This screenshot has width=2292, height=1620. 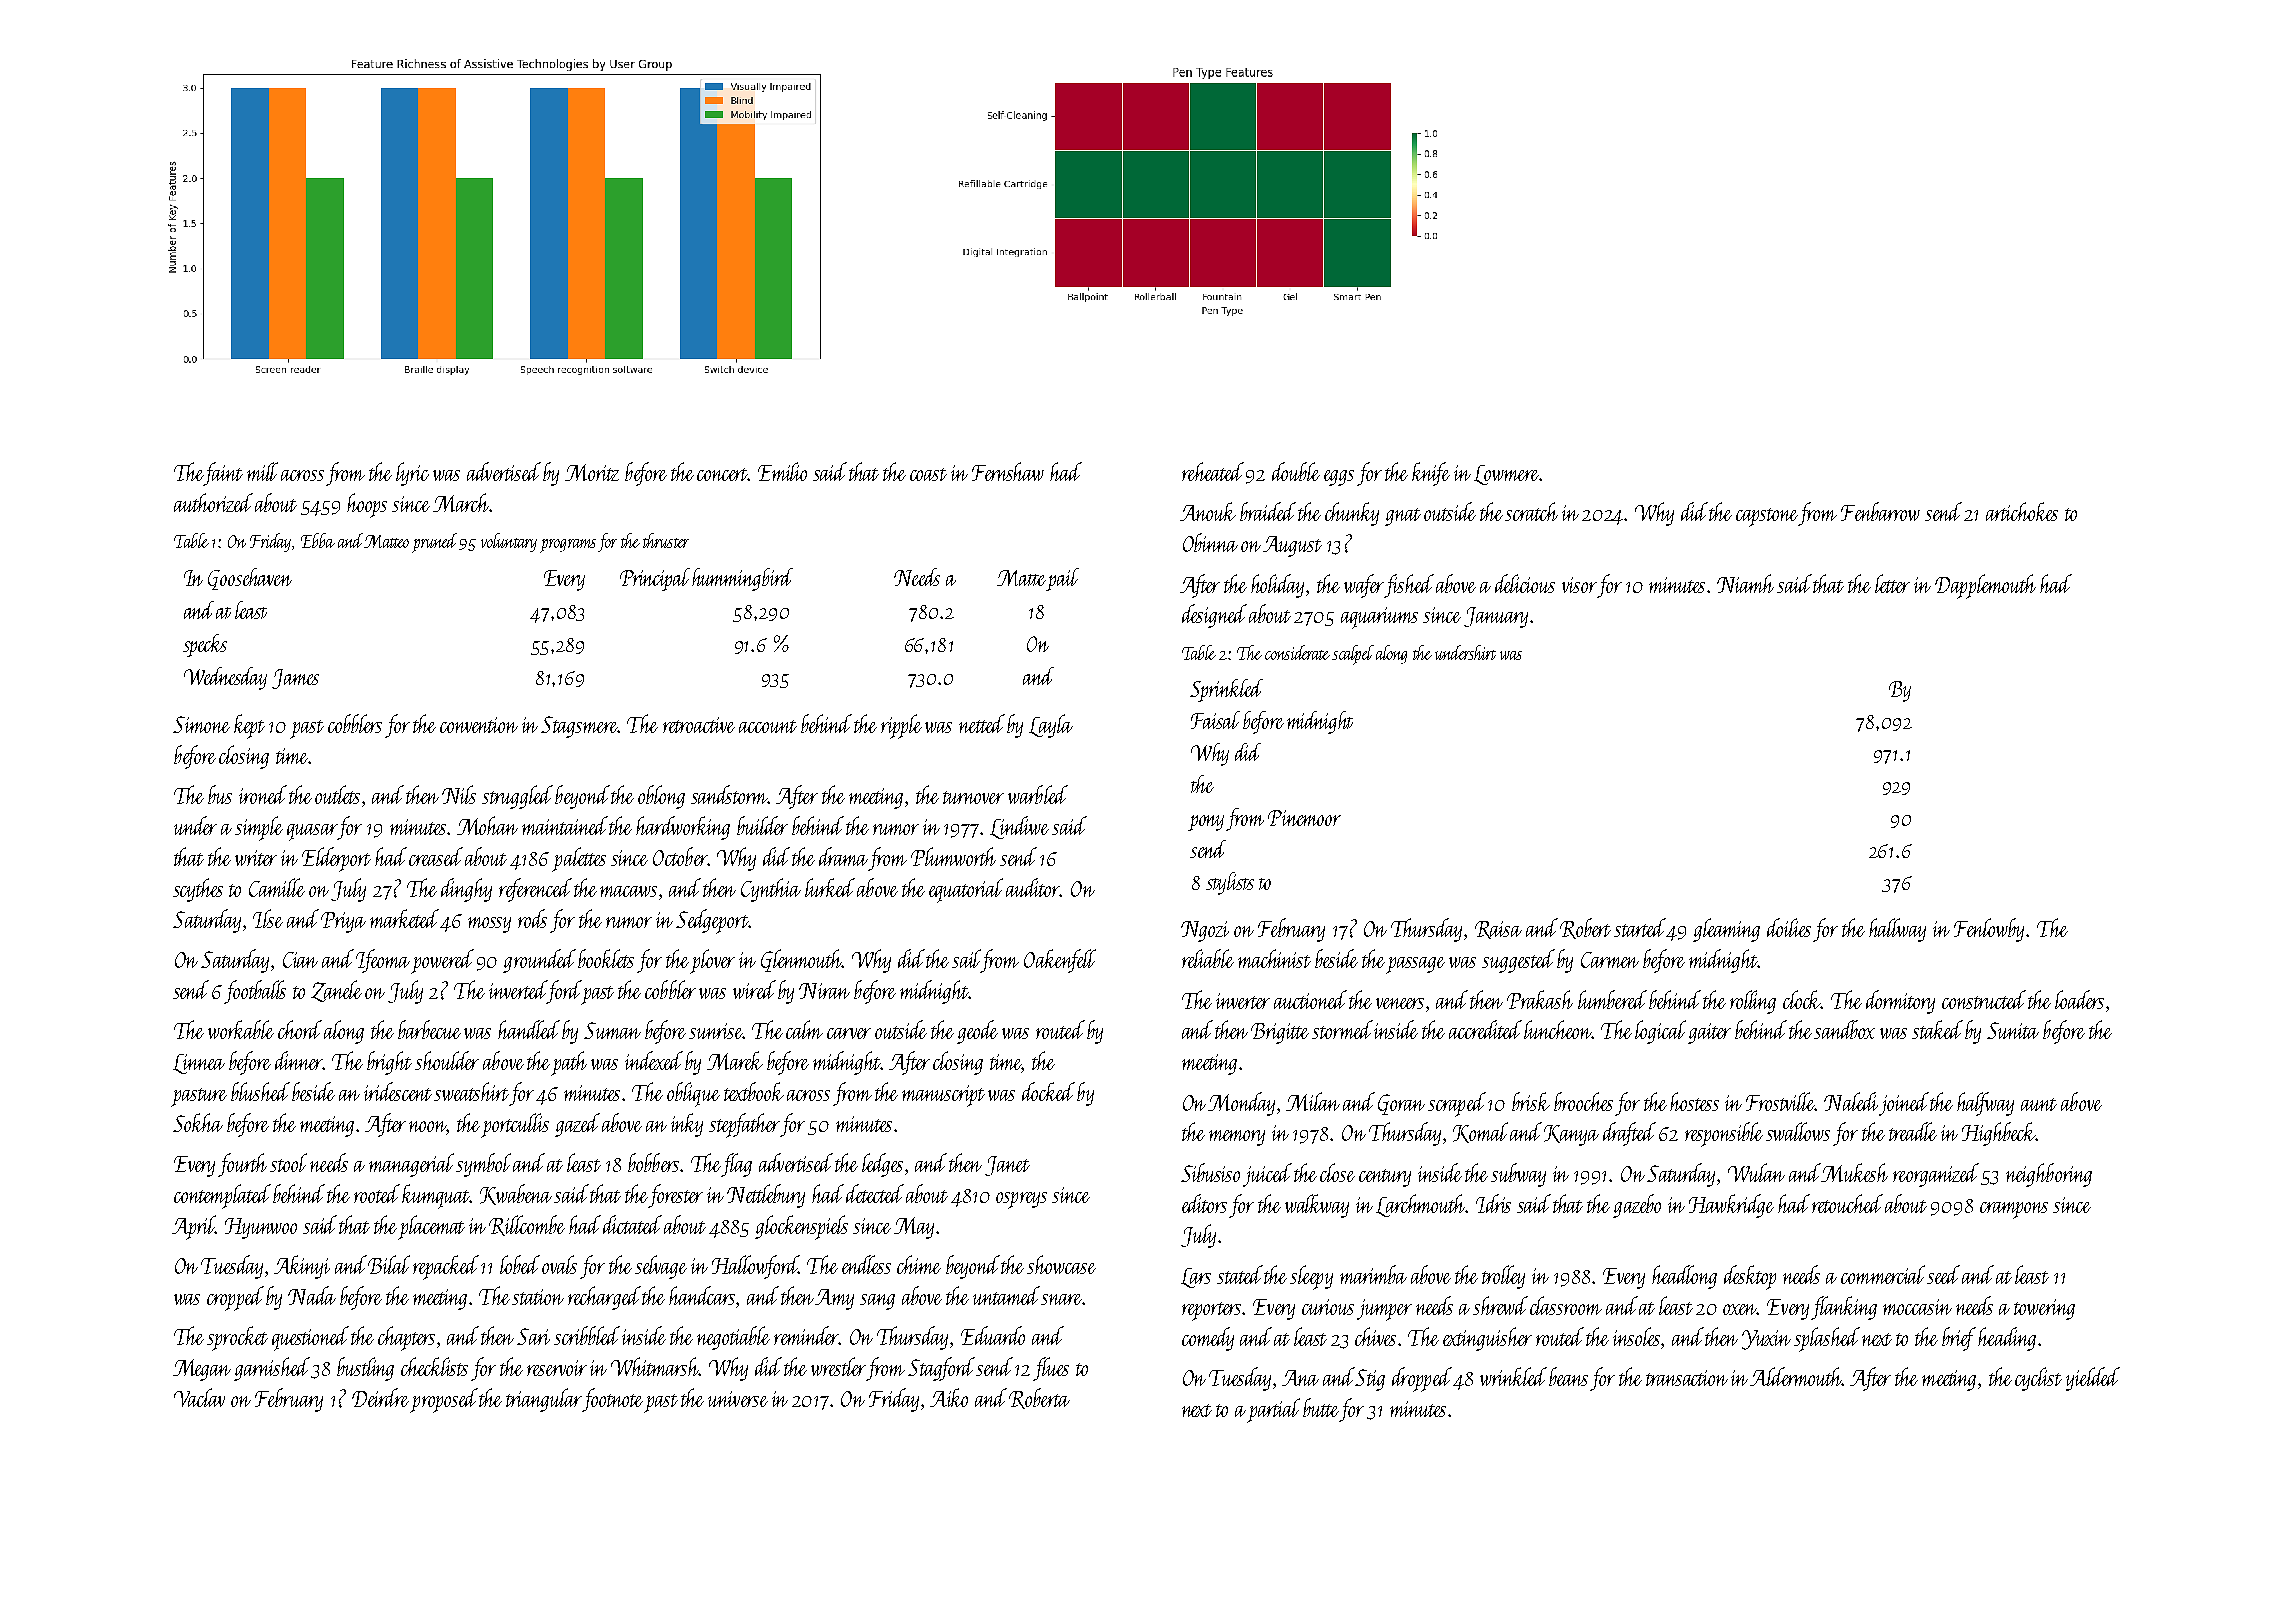 I want to click on pail, so click(x=1062, y=579).
